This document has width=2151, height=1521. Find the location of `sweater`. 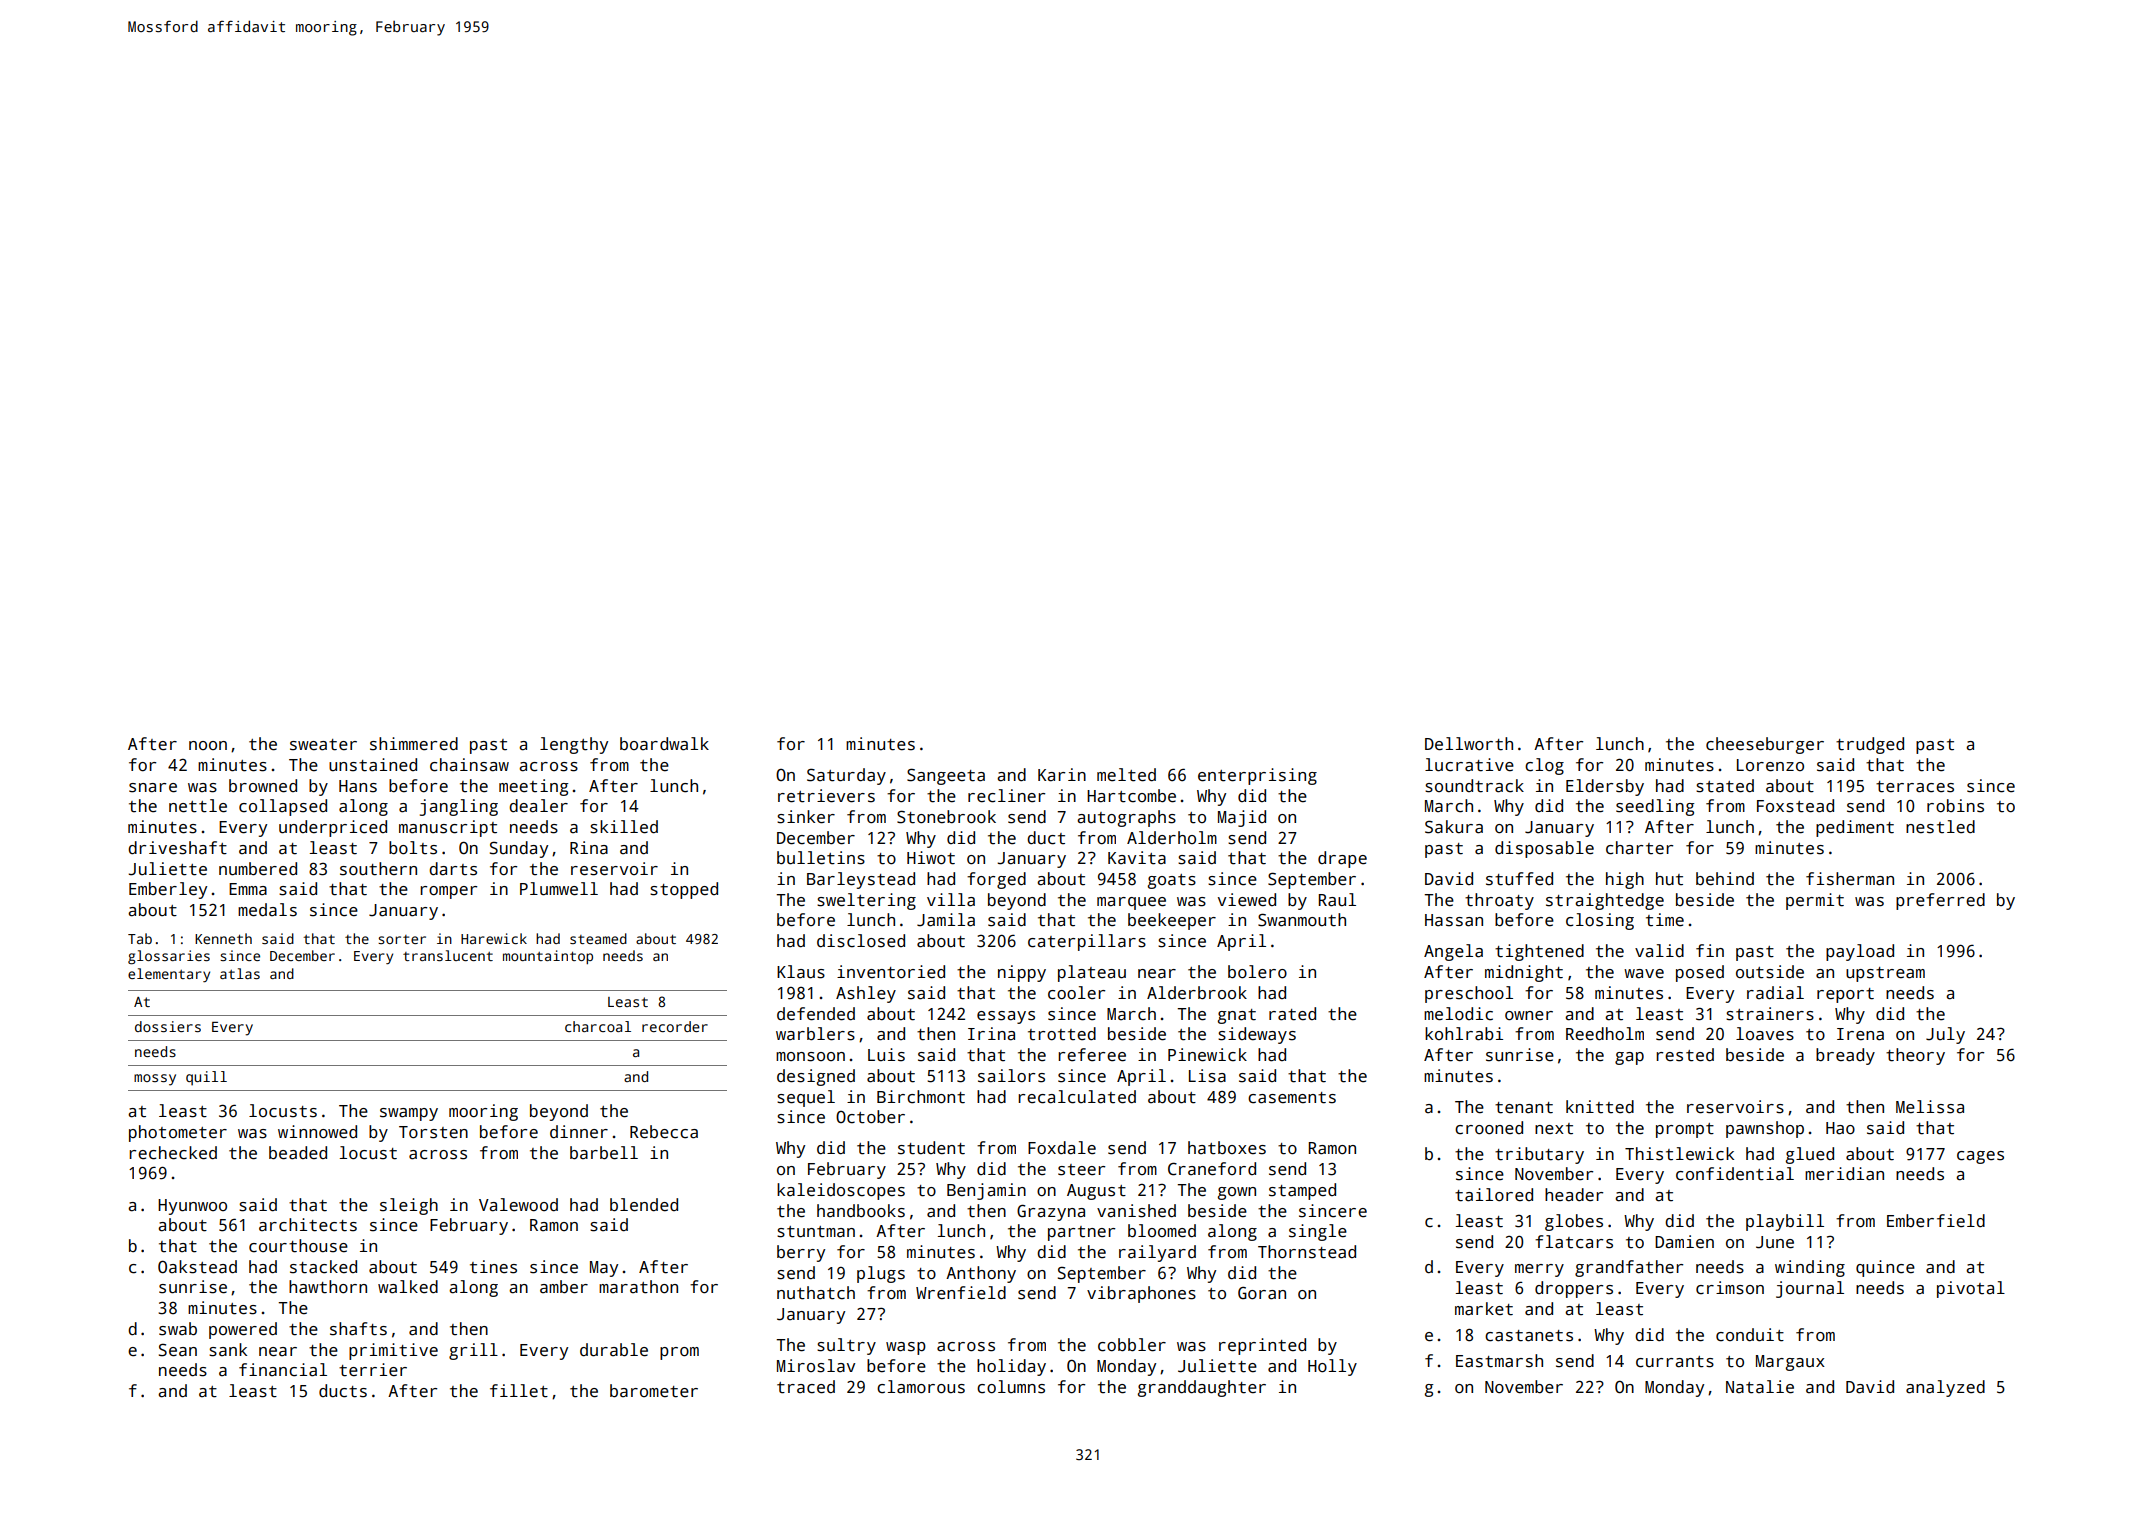

sweater is located at coordinates (323, 745).
